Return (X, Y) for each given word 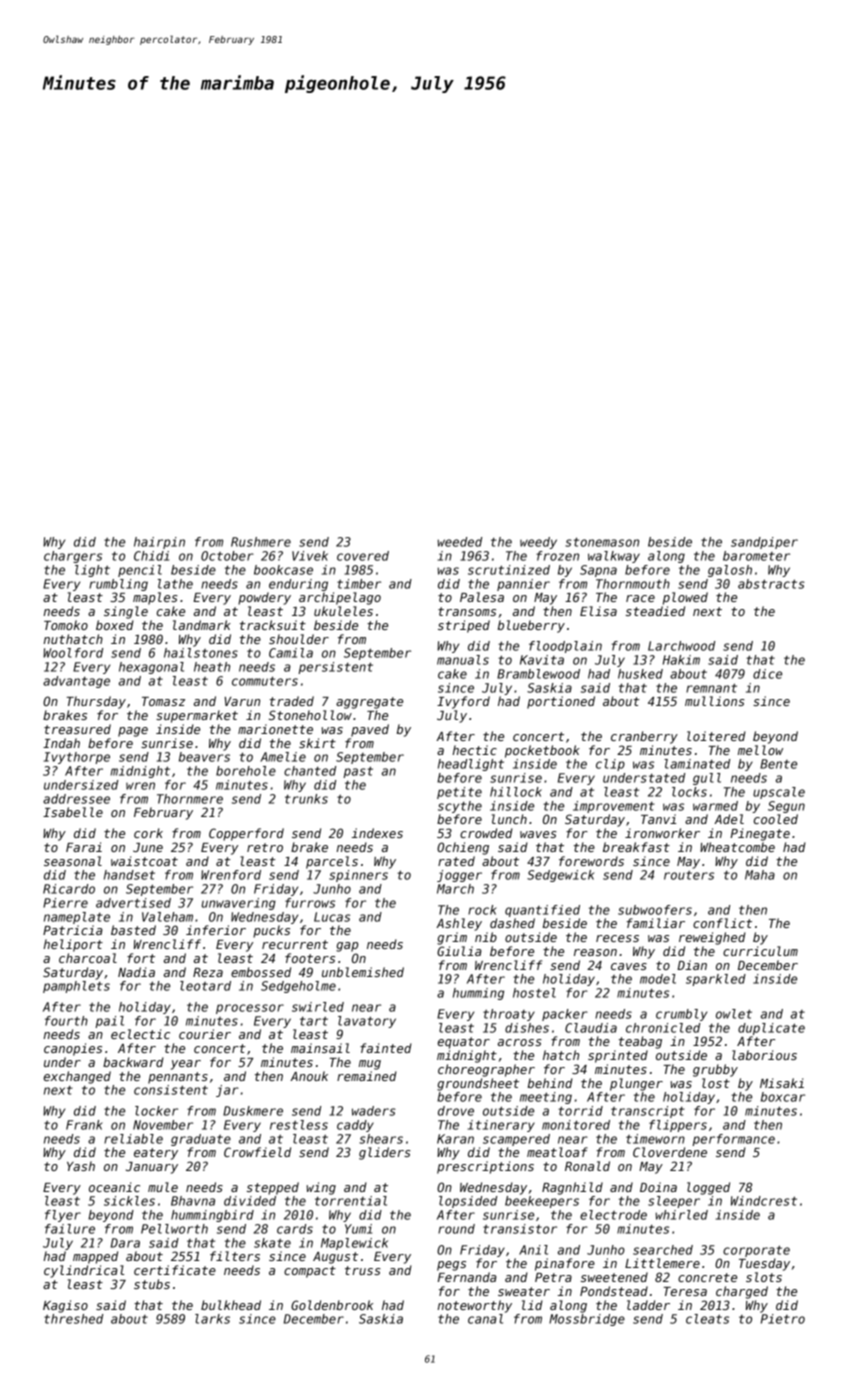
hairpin (159, 543)
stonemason (602, 542)
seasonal (73, 861)
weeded (459, 542)
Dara (125, 1243)
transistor (520, 1229)
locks (689, 792)
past (358, 772)
